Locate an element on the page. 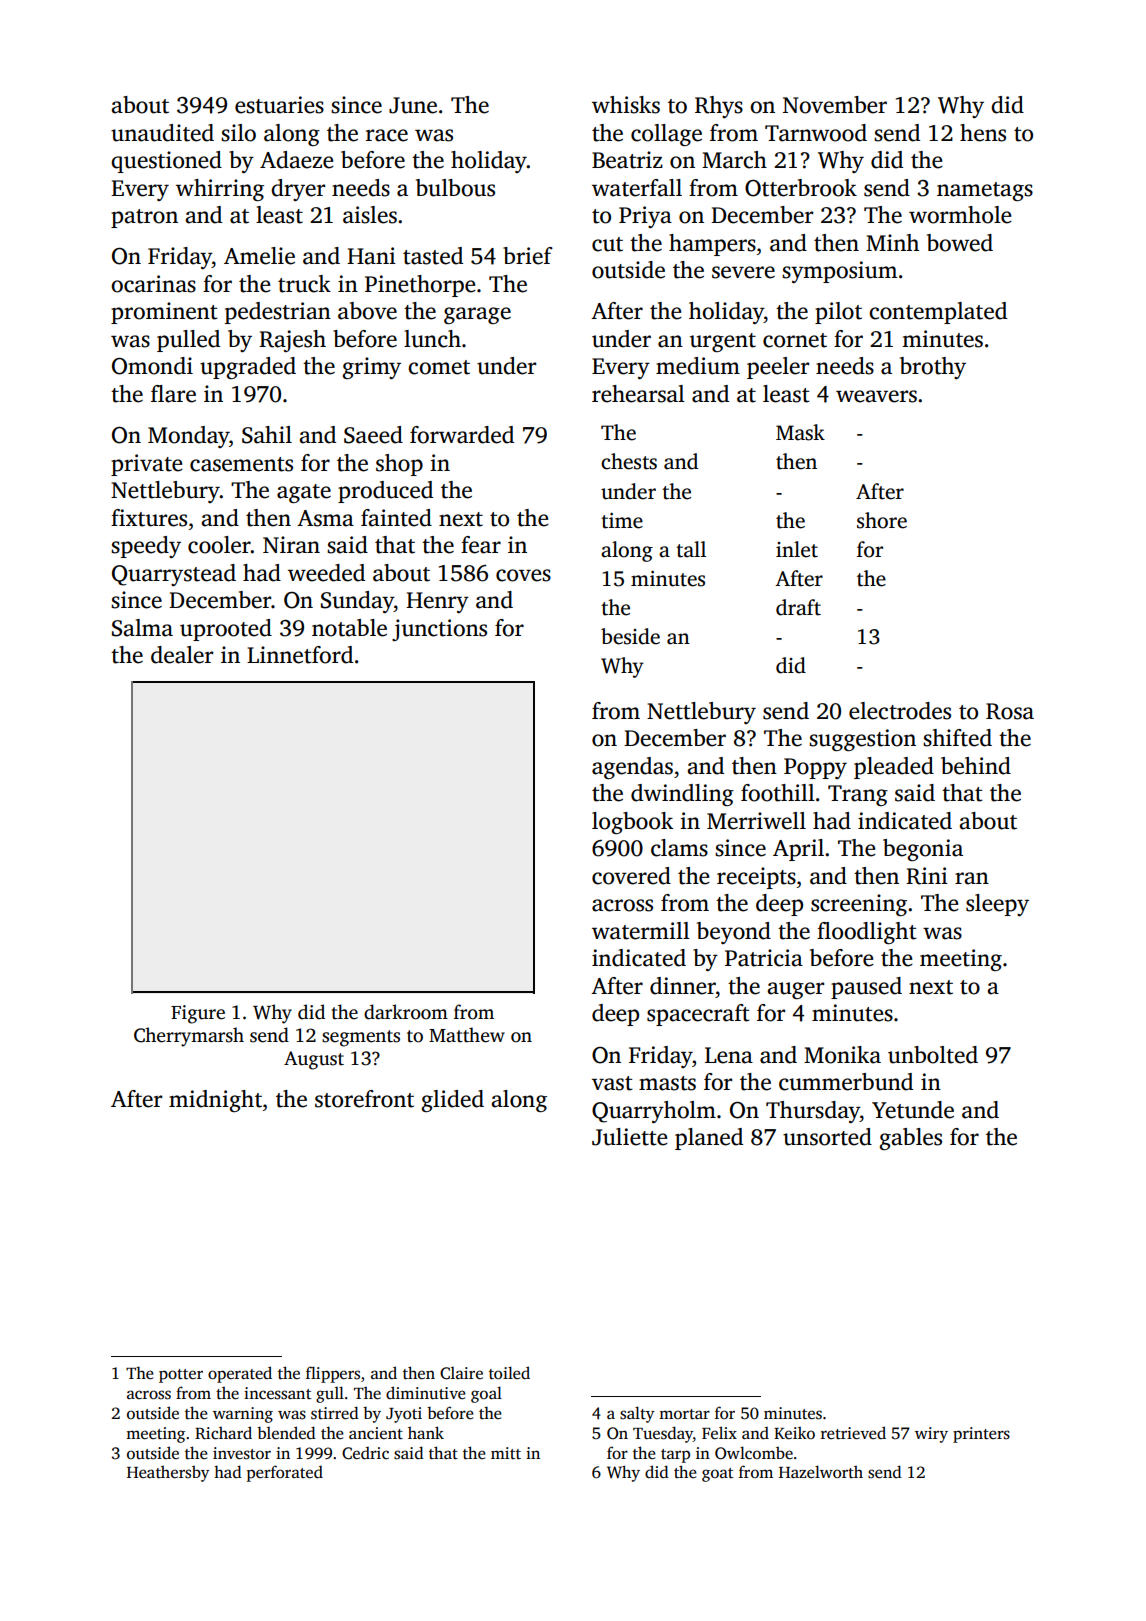 The width and height of the image is (1146, 1621). unaudited is located at coordinates (162, 133).
